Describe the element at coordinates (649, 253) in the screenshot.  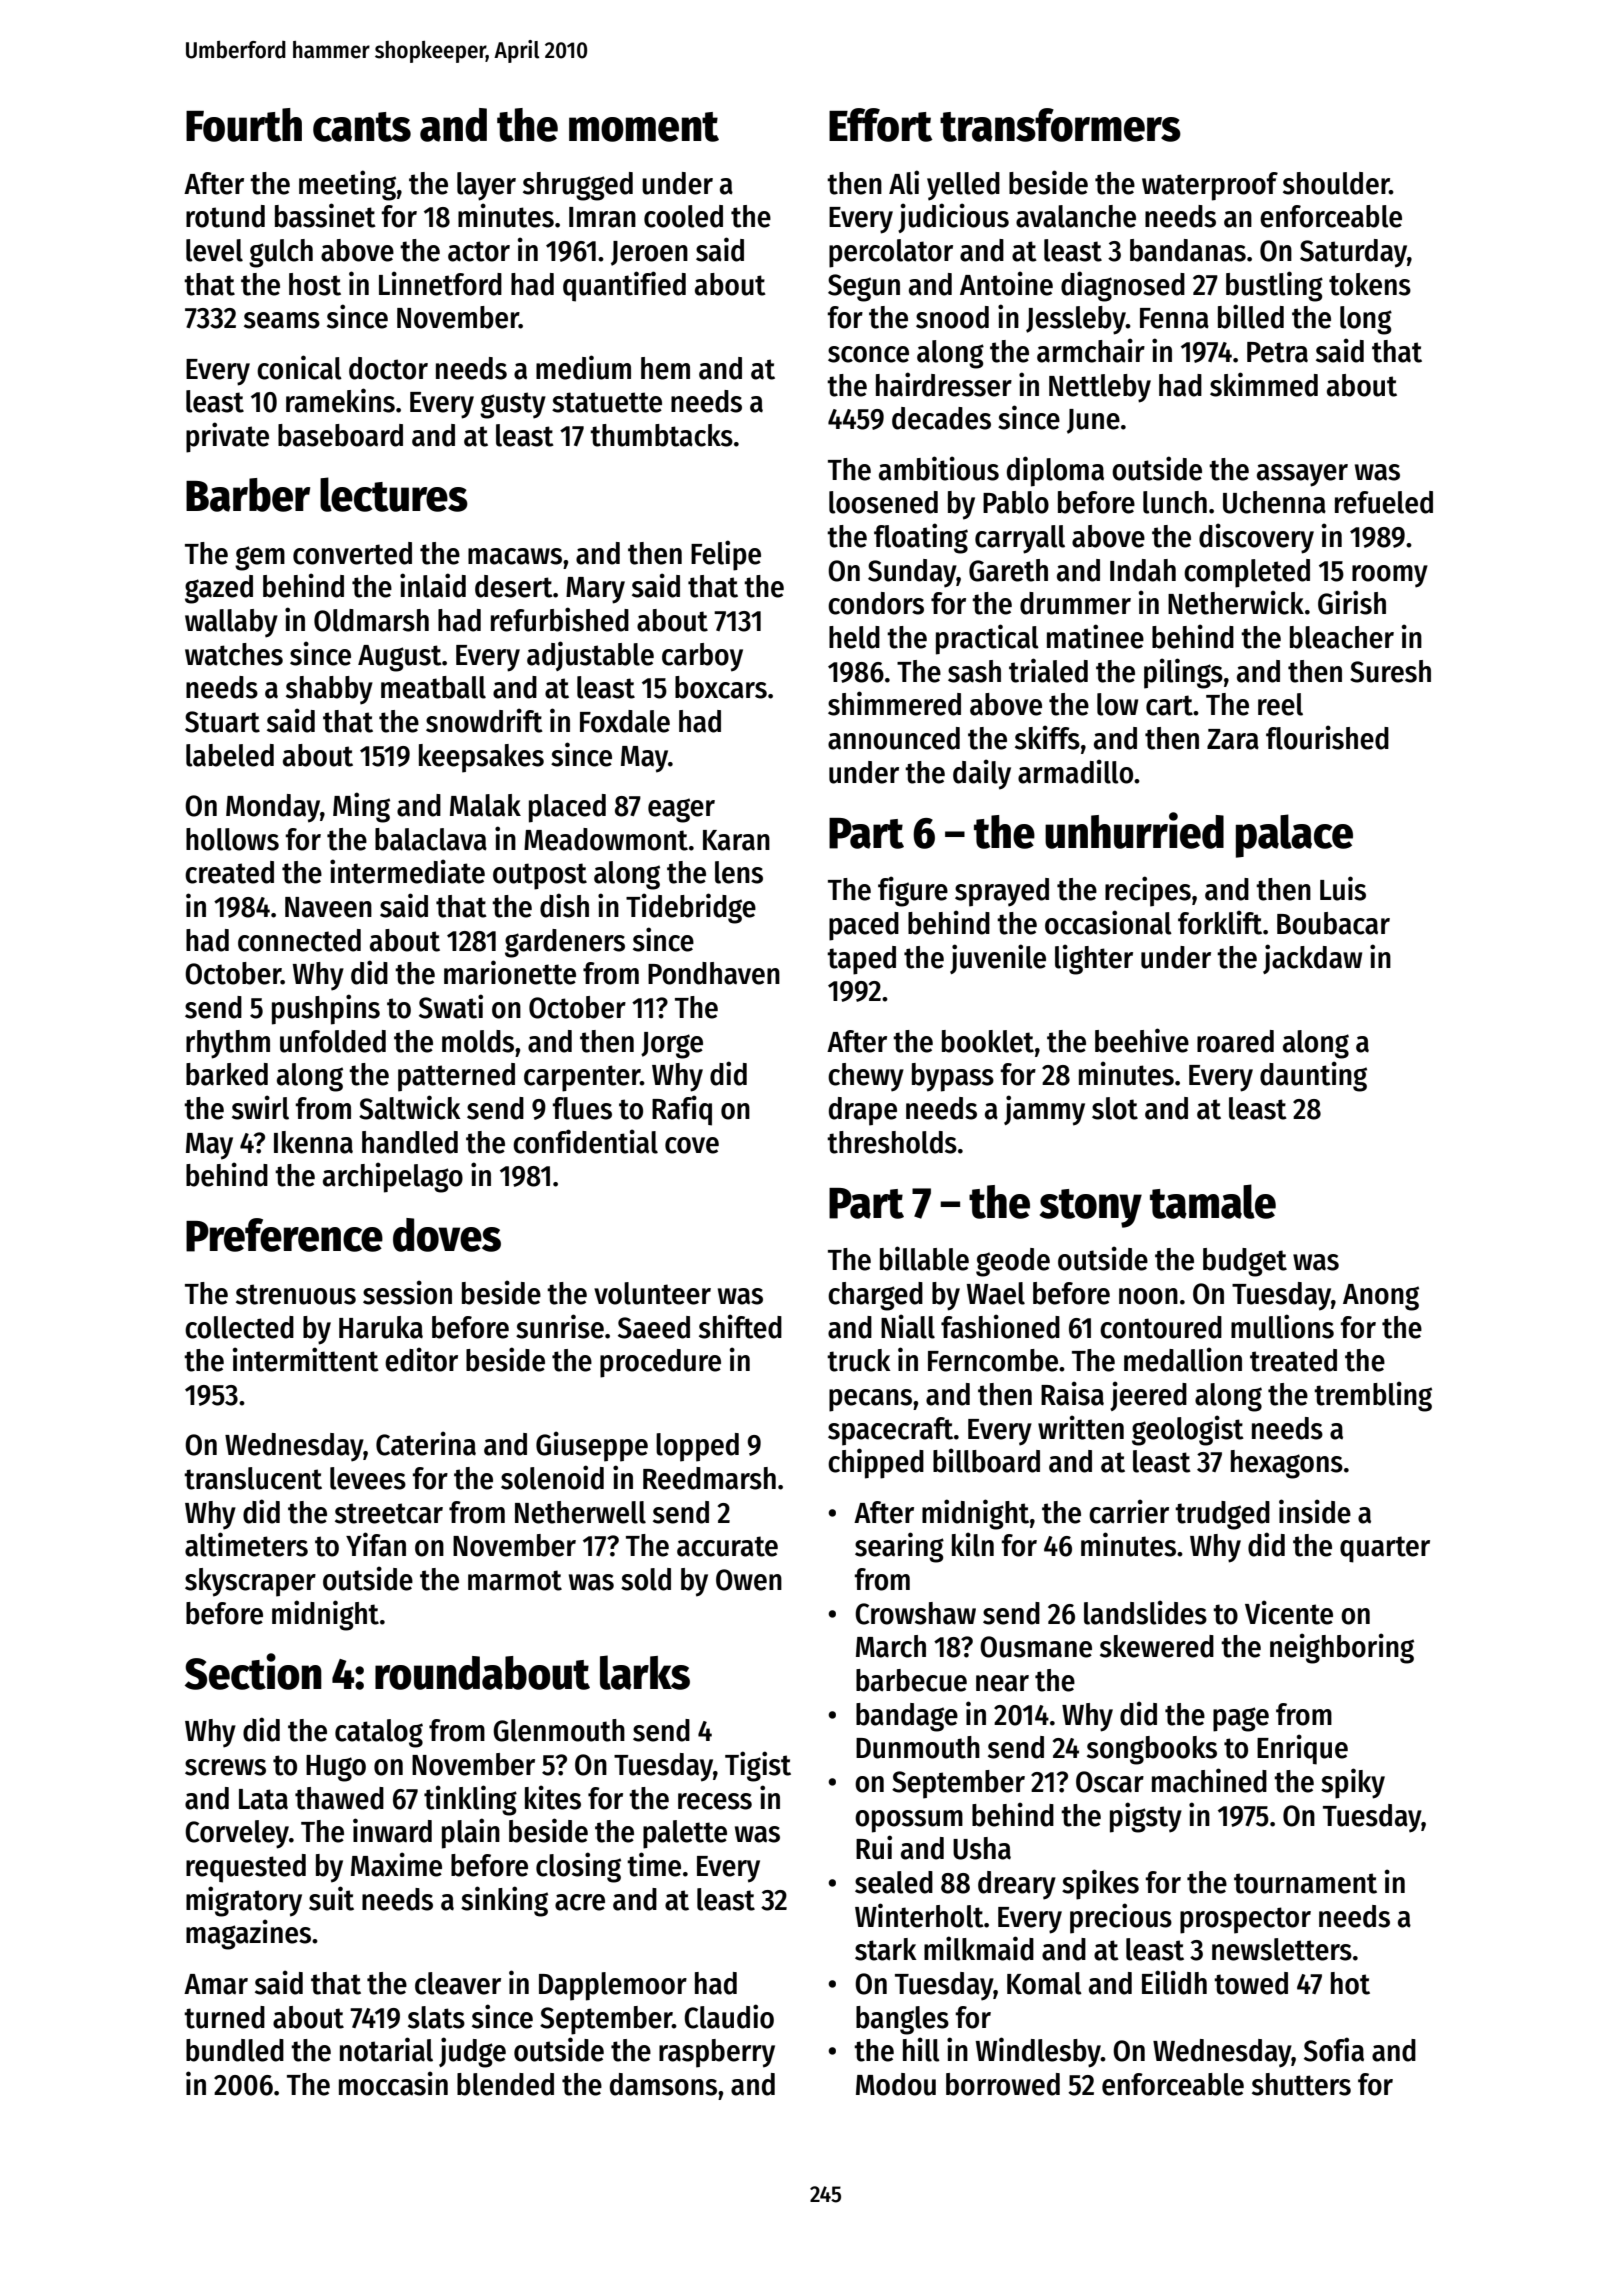
I see `Jeroen` at that location.
